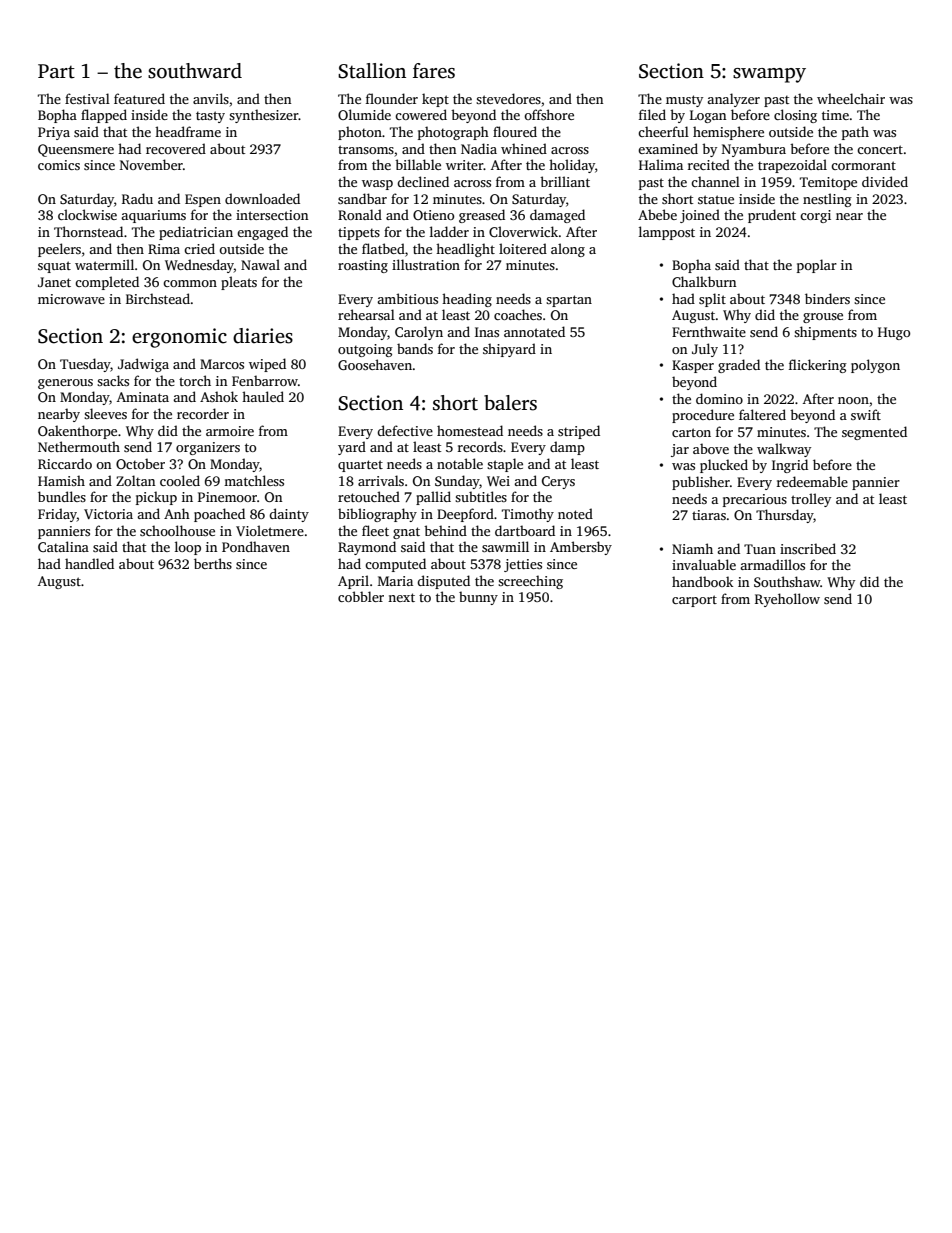 The height and width of the screenshot is (1233, 952). What do you see at coordinates (769, 75) in the screenshot?
I see `swampy` at bounding box center [769, 75].
